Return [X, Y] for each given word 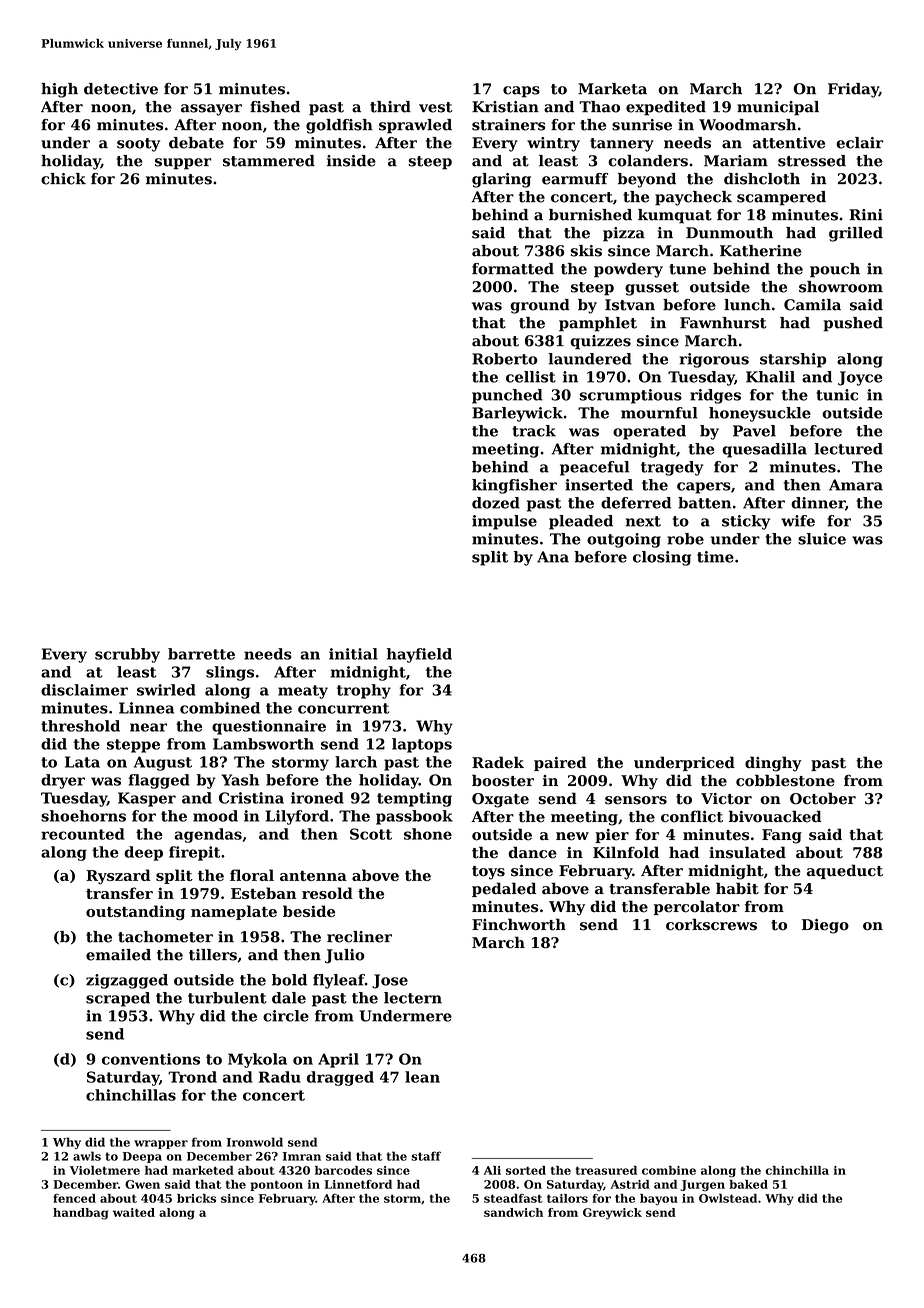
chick [63, 179]
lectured [848, 449]
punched [507, 396]
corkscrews [711, 924]
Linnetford [358, 1184]
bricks [196, 1198]
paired [560, 763]
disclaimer [84, 690]
